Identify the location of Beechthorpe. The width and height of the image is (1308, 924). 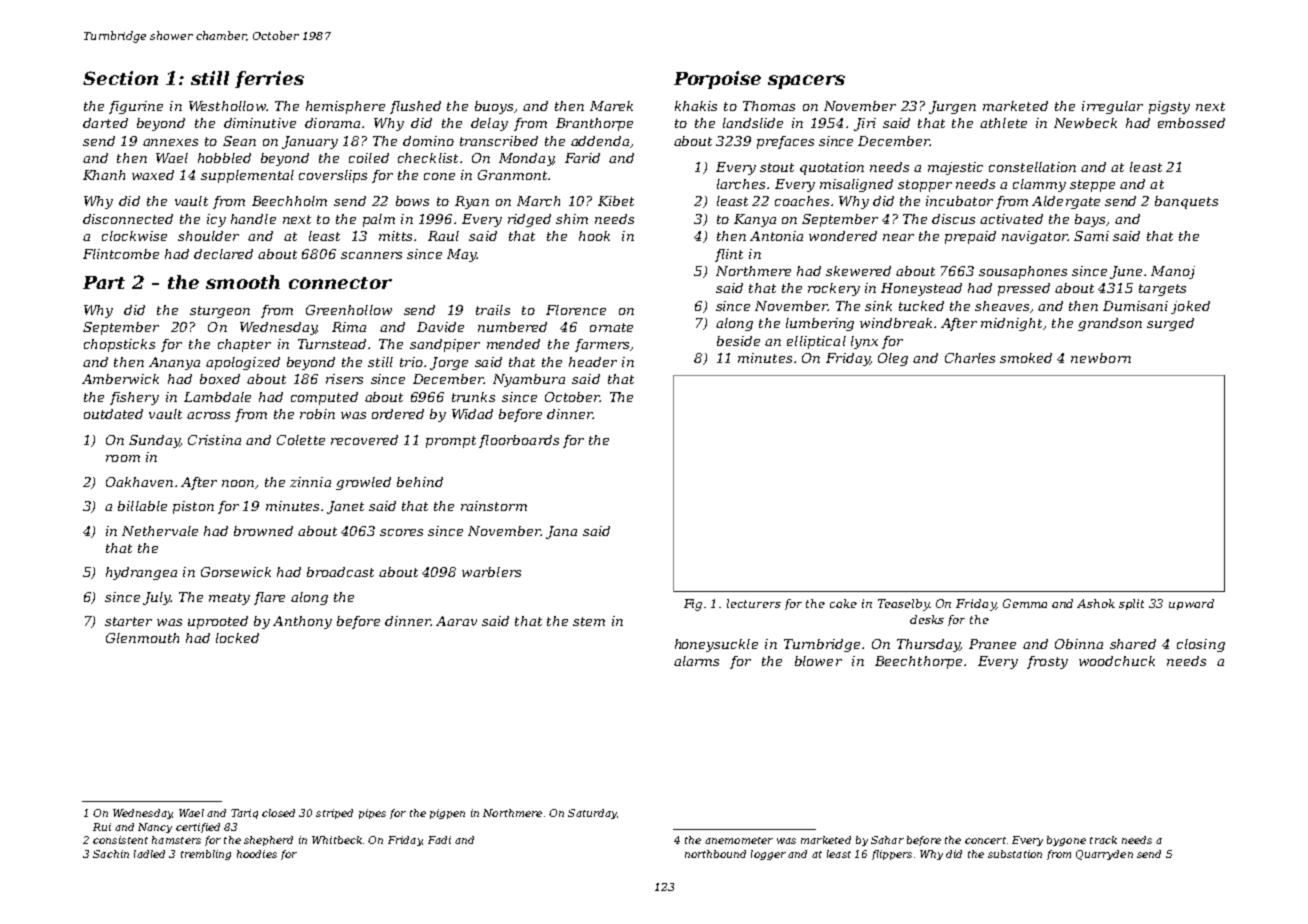
(918, 662).
